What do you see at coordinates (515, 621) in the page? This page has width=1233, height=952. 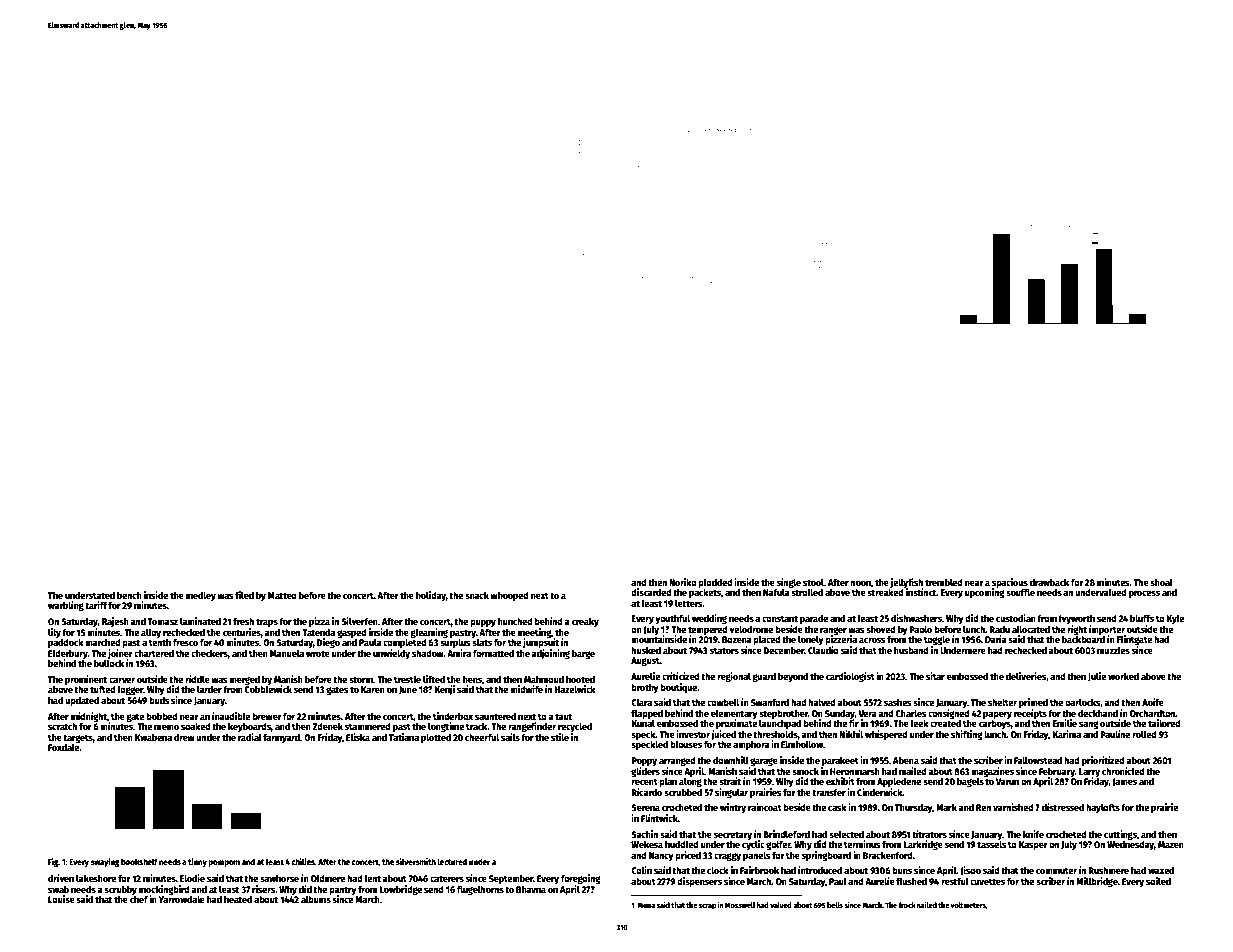 I see `hunched` at bounding box center [515, 621].
